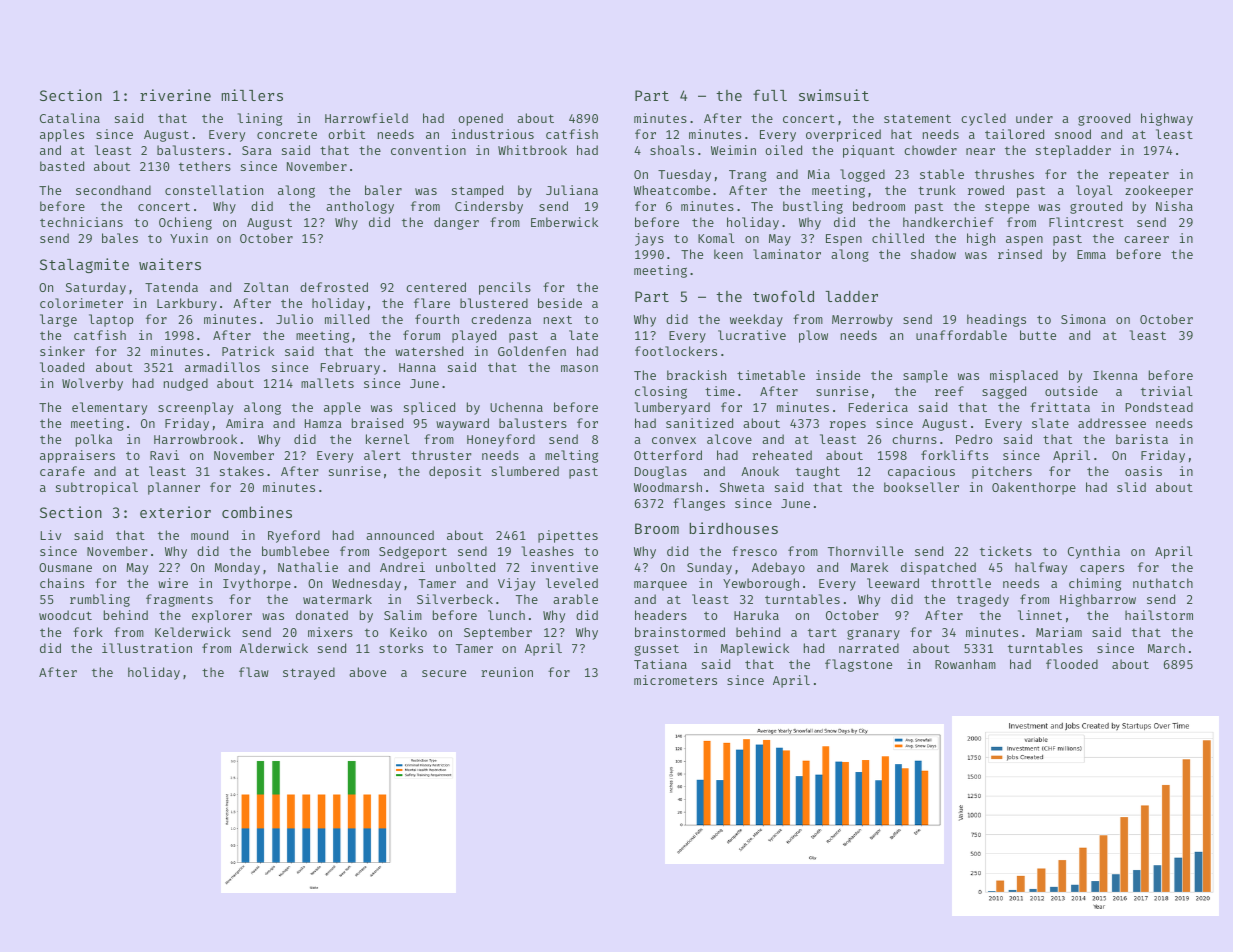 The width and height of the screenshot is (1233, 952). What do you see at coordinates (1115, 375) in the screenshot?
I see `Ikenna` at bounding box center [1115, 375].
